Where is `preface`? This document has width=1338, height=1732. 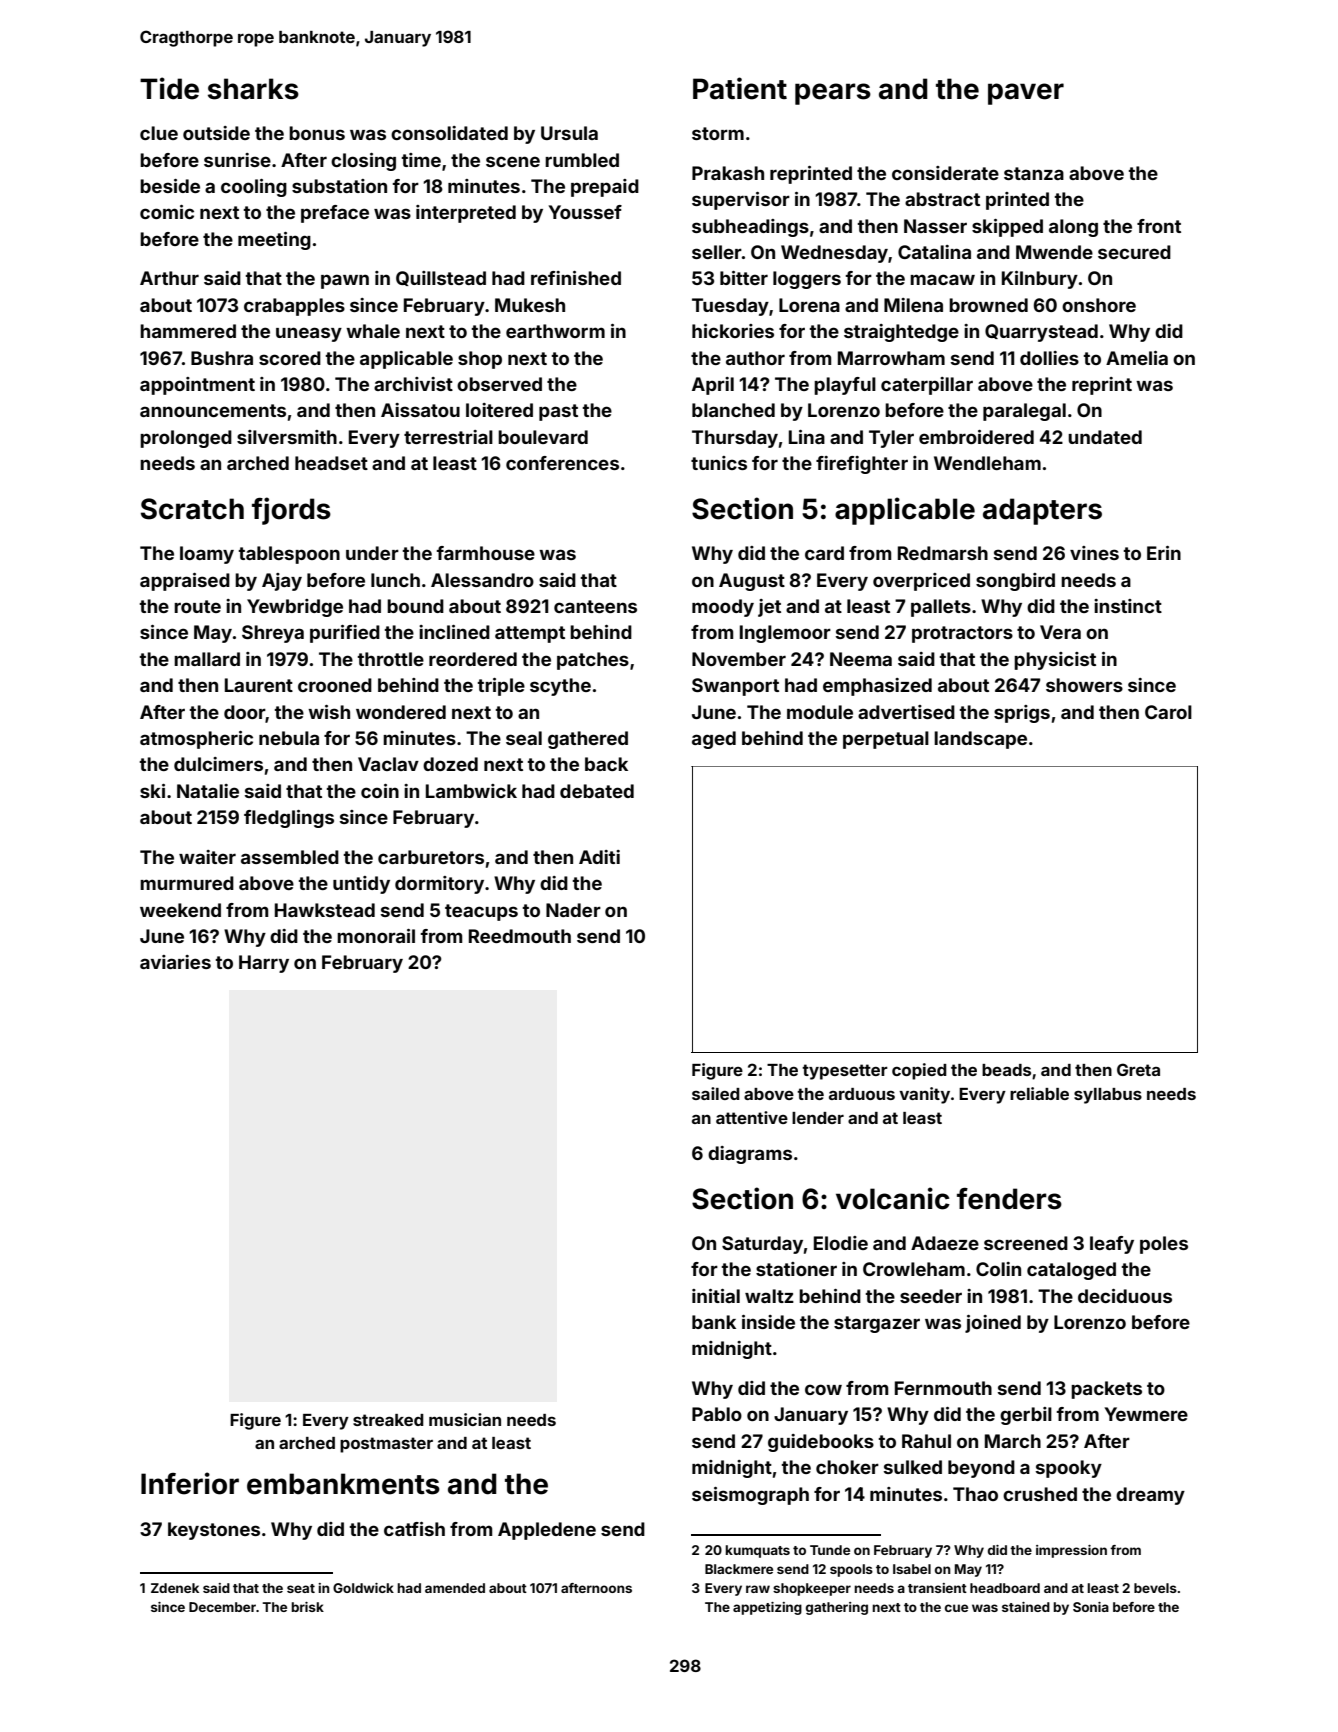 preface is located at coordinates (335, 214).
